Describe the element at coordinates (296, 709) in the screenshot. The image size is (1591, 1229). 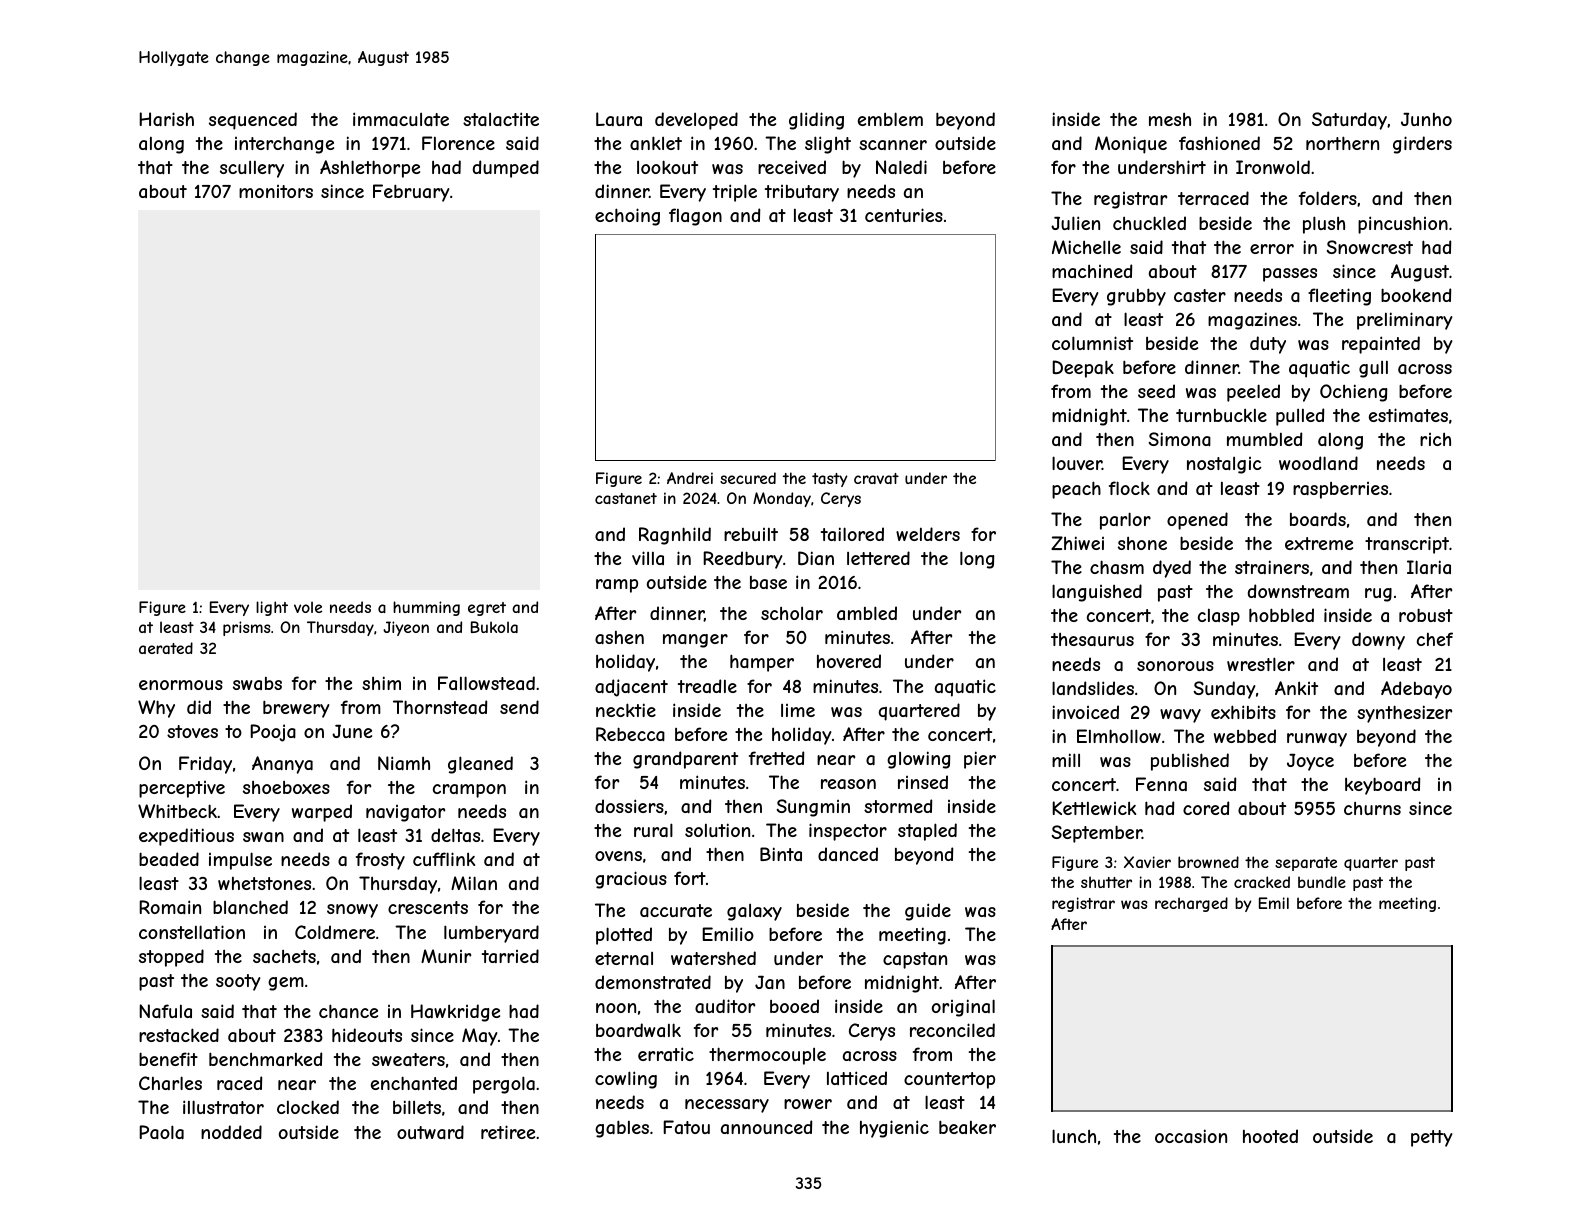
I see `brewery` at that location.
